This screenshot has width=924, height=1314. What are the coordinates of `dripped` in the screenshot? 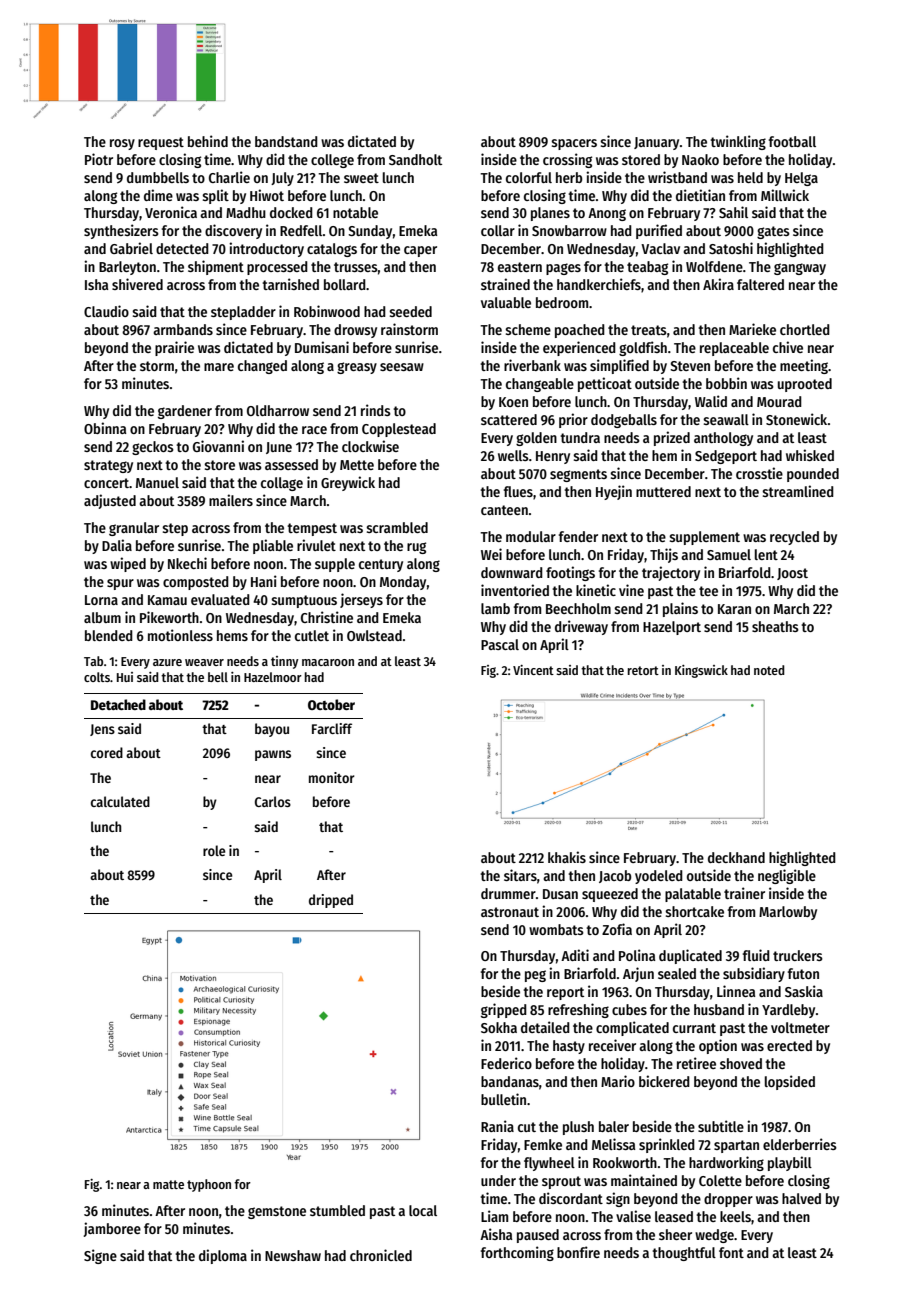 It's located at (331, 901).
